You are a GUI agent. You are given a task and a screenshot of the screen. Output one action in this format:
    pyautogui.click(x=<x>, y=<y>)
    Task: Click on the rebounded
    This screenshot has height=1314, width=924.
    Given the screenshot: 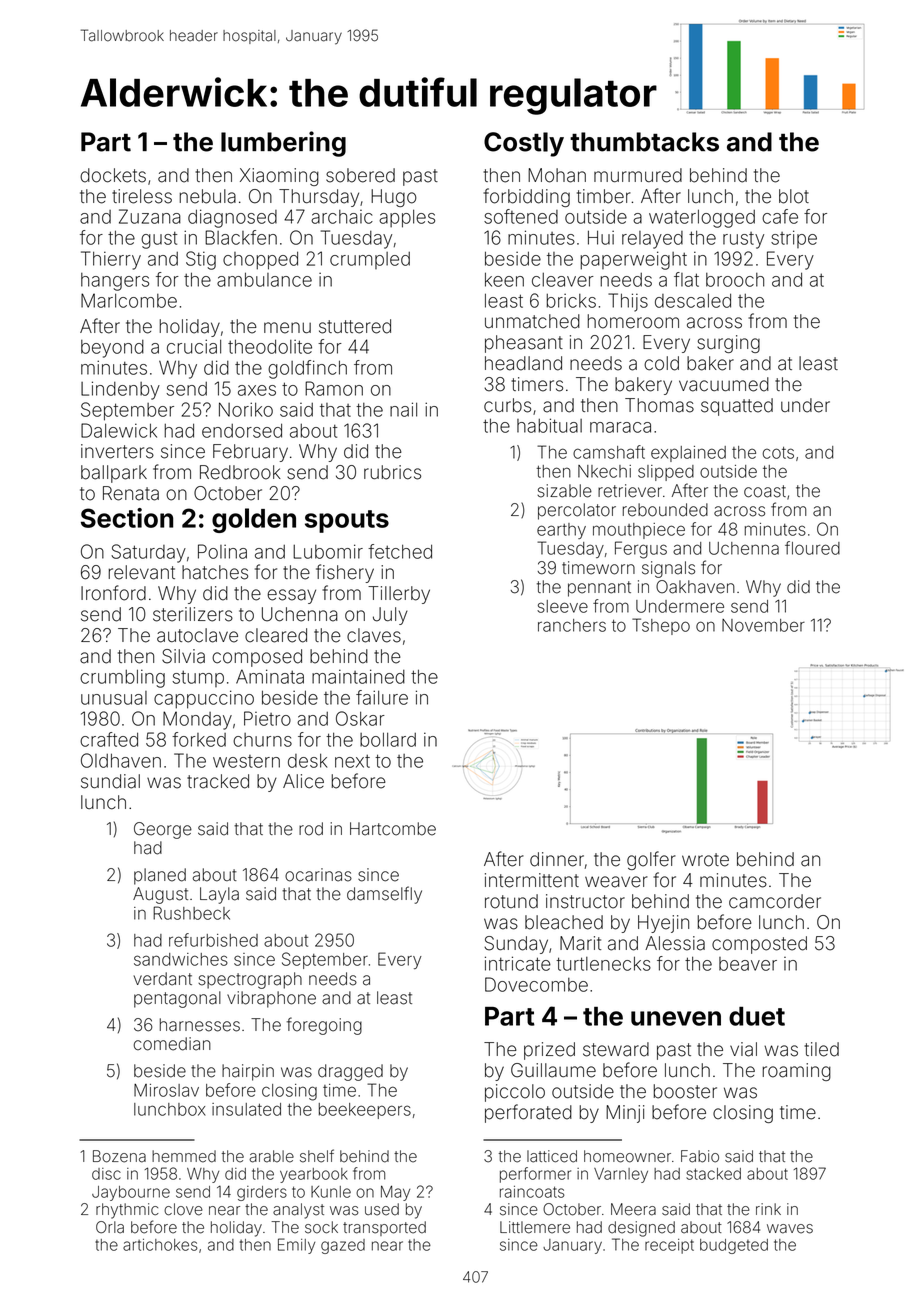 What is the action you would take?
    pyautogui.click(x=665, y=510)
